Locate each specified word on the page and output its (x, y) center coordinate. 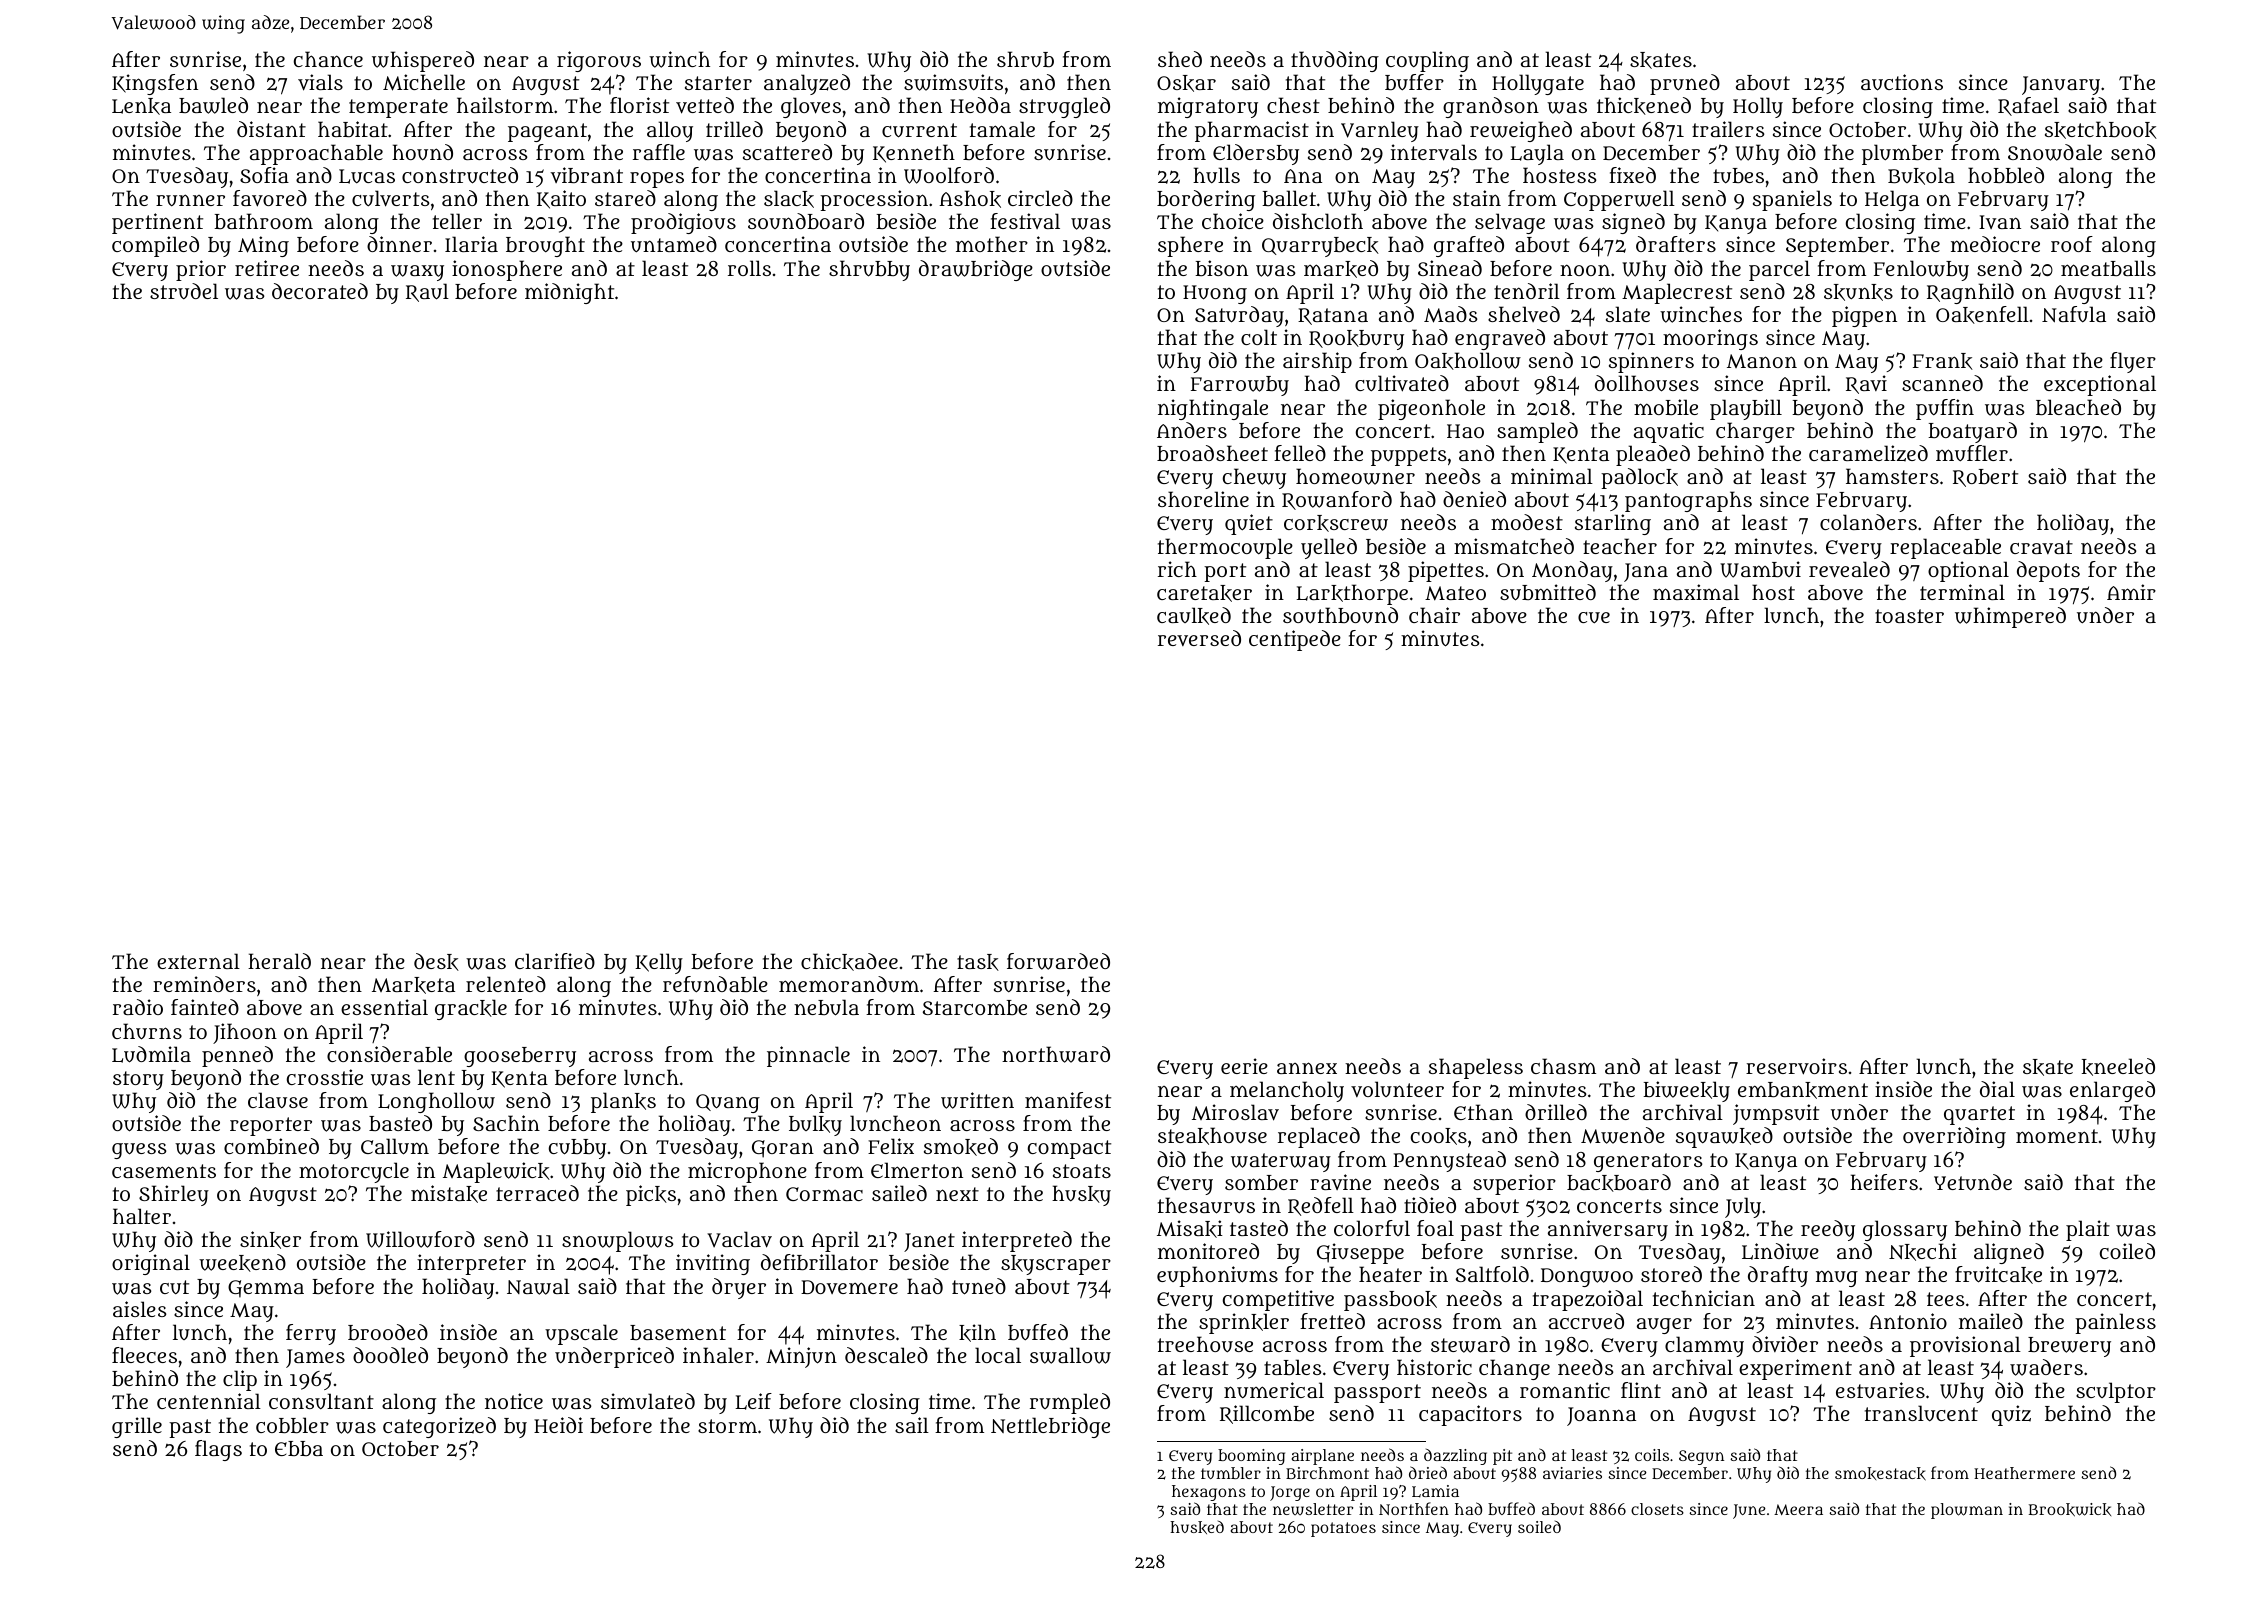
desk (436, 962)
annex (1307, 1068)
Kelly (659, 963)
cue (1594, 618)
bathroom (263, 221)
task (978, 962)
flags (218, 1450)
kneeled (2118, 1067)
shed (1180, 59)
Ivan (2000, 222)
